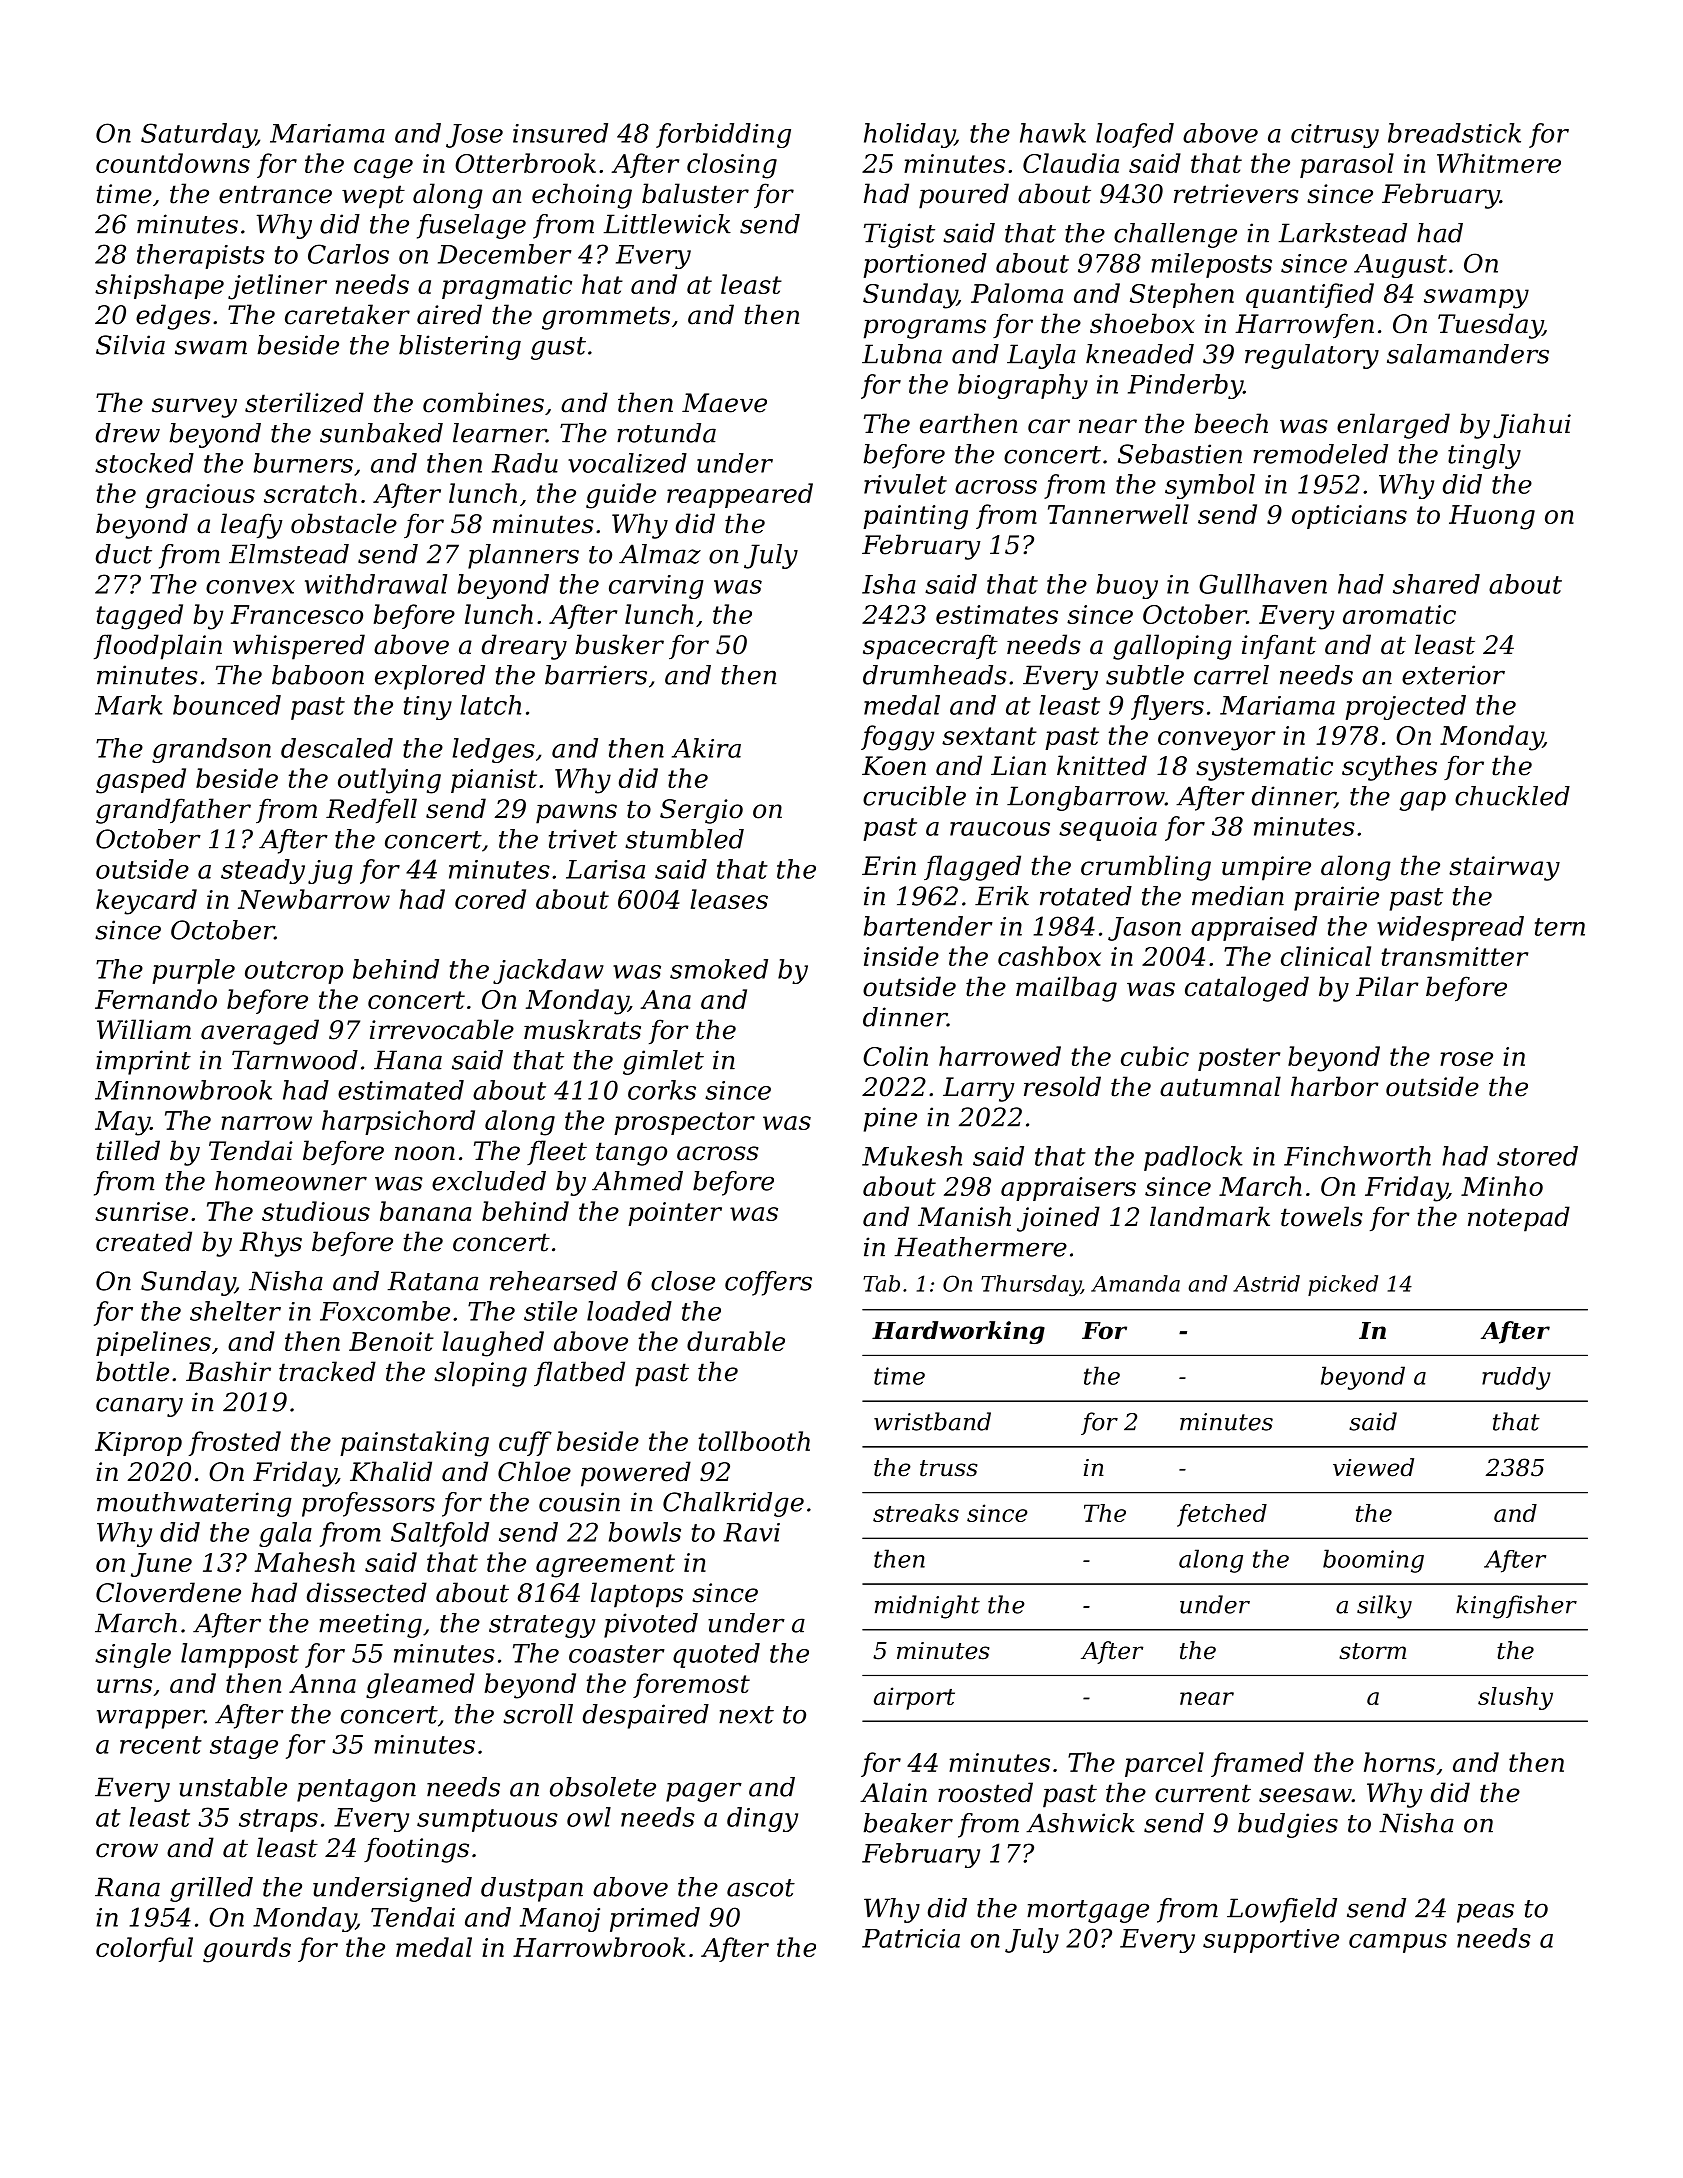  I want to click on chuckled, so click(1512, 796).
